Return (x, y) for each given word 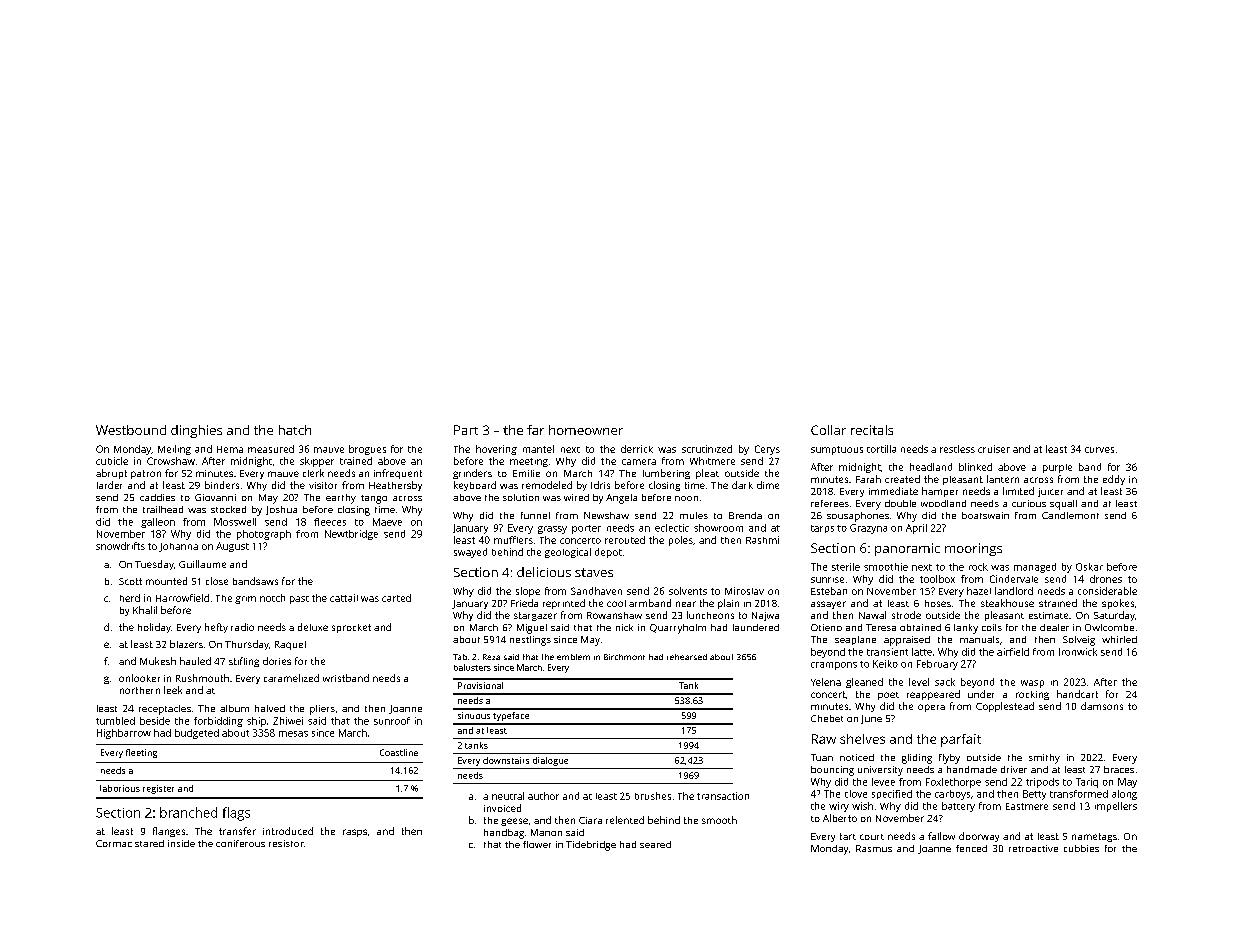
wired (576, 497)
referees (830, 503)
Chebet (827, 718)
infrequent (398, 474)
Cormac (114, 843)
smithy (1044, 759)
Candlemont (1070, 515)
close (217, 581)
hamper (940, 492)
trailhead (163, 509)
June (871, 719)
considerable (1107, 591)
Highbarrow (124, 734)
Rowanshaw (614, 615)
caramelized (291, 678)
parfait (961, 740)
